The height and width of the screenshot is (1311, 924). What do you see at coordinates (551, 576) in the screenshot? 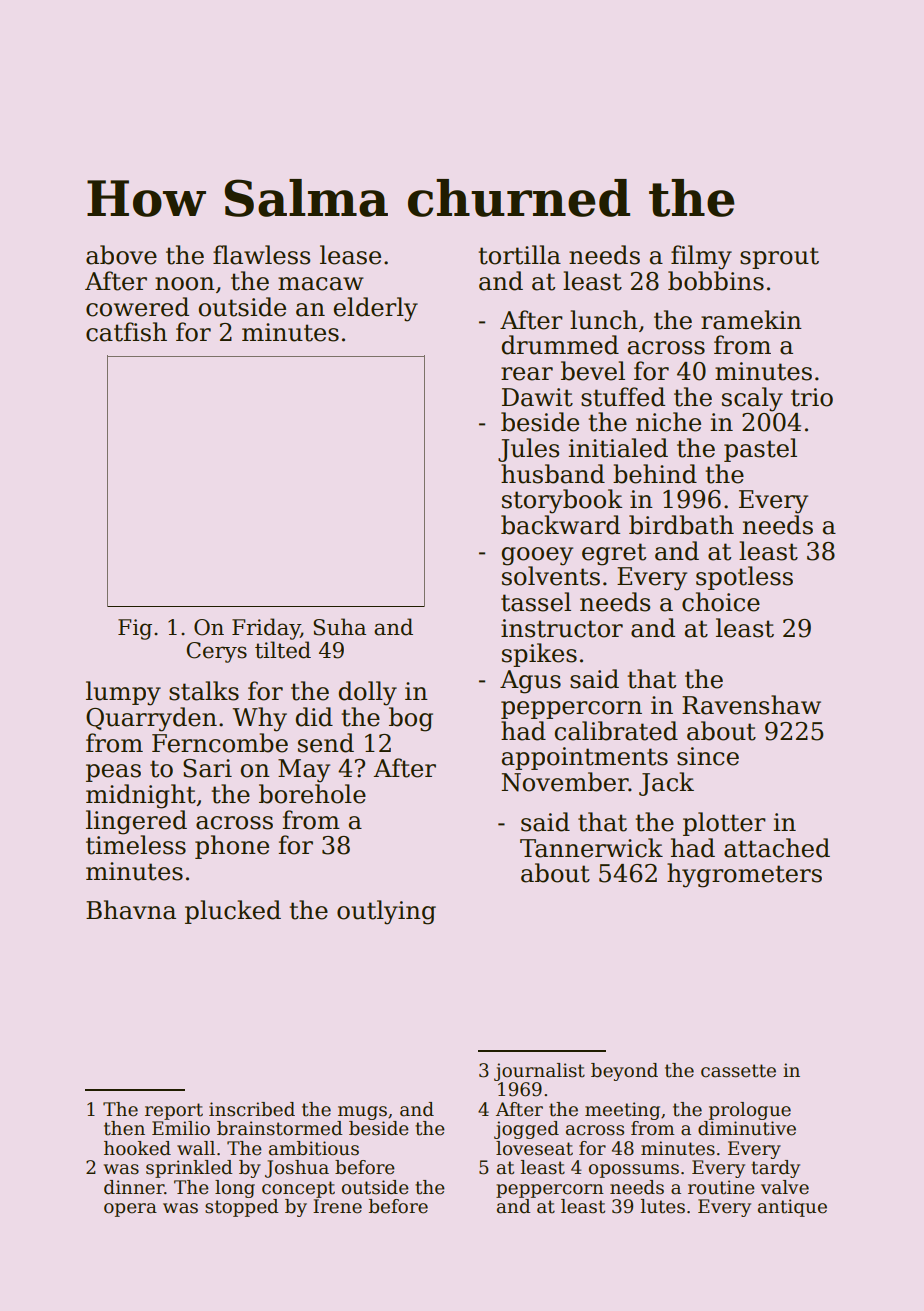
I see `solvents` at bounding box center [551, 576].
